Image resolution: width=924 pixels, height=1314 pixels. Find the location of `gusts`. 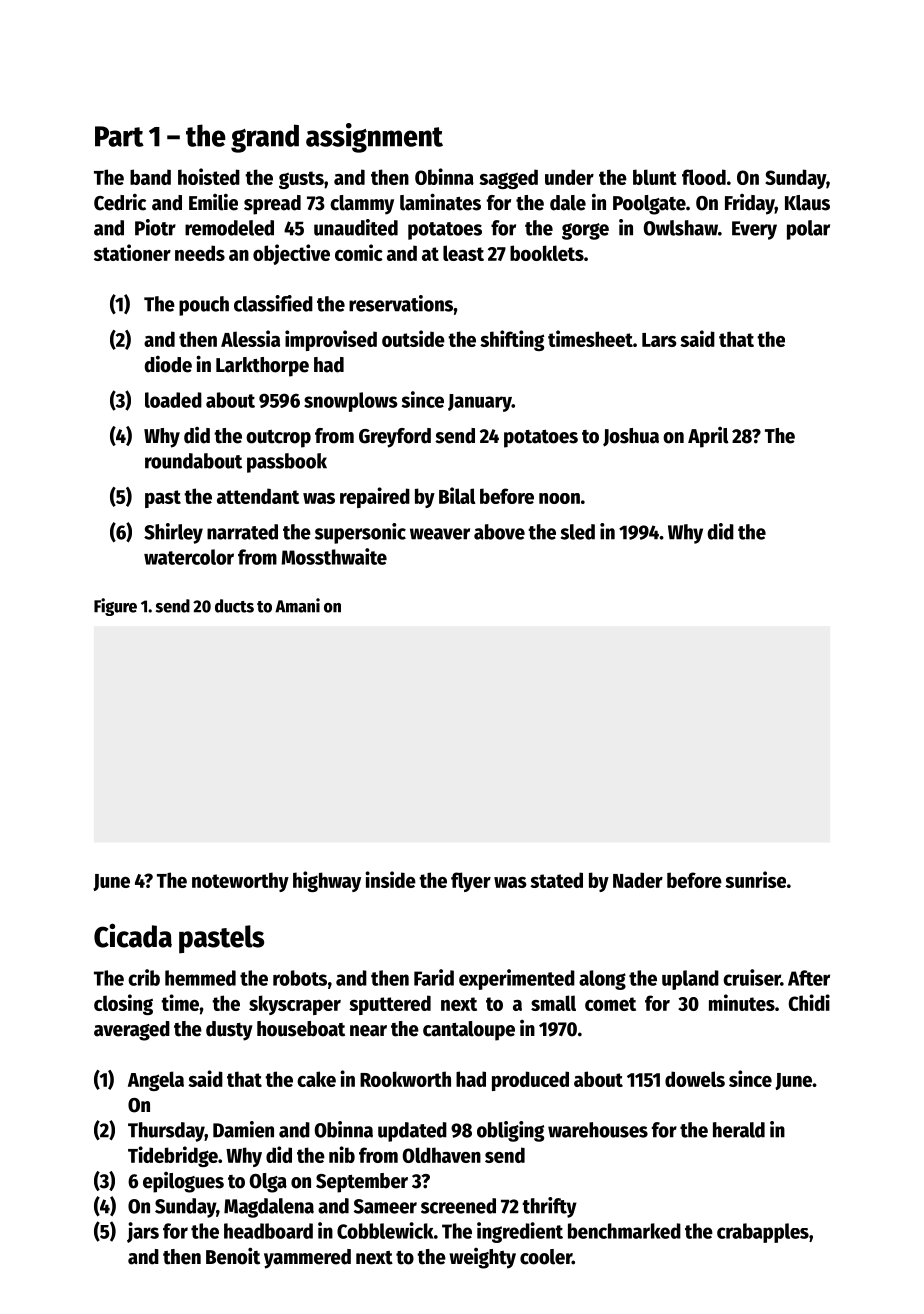

gusts is located at coordinates (301, 180).
